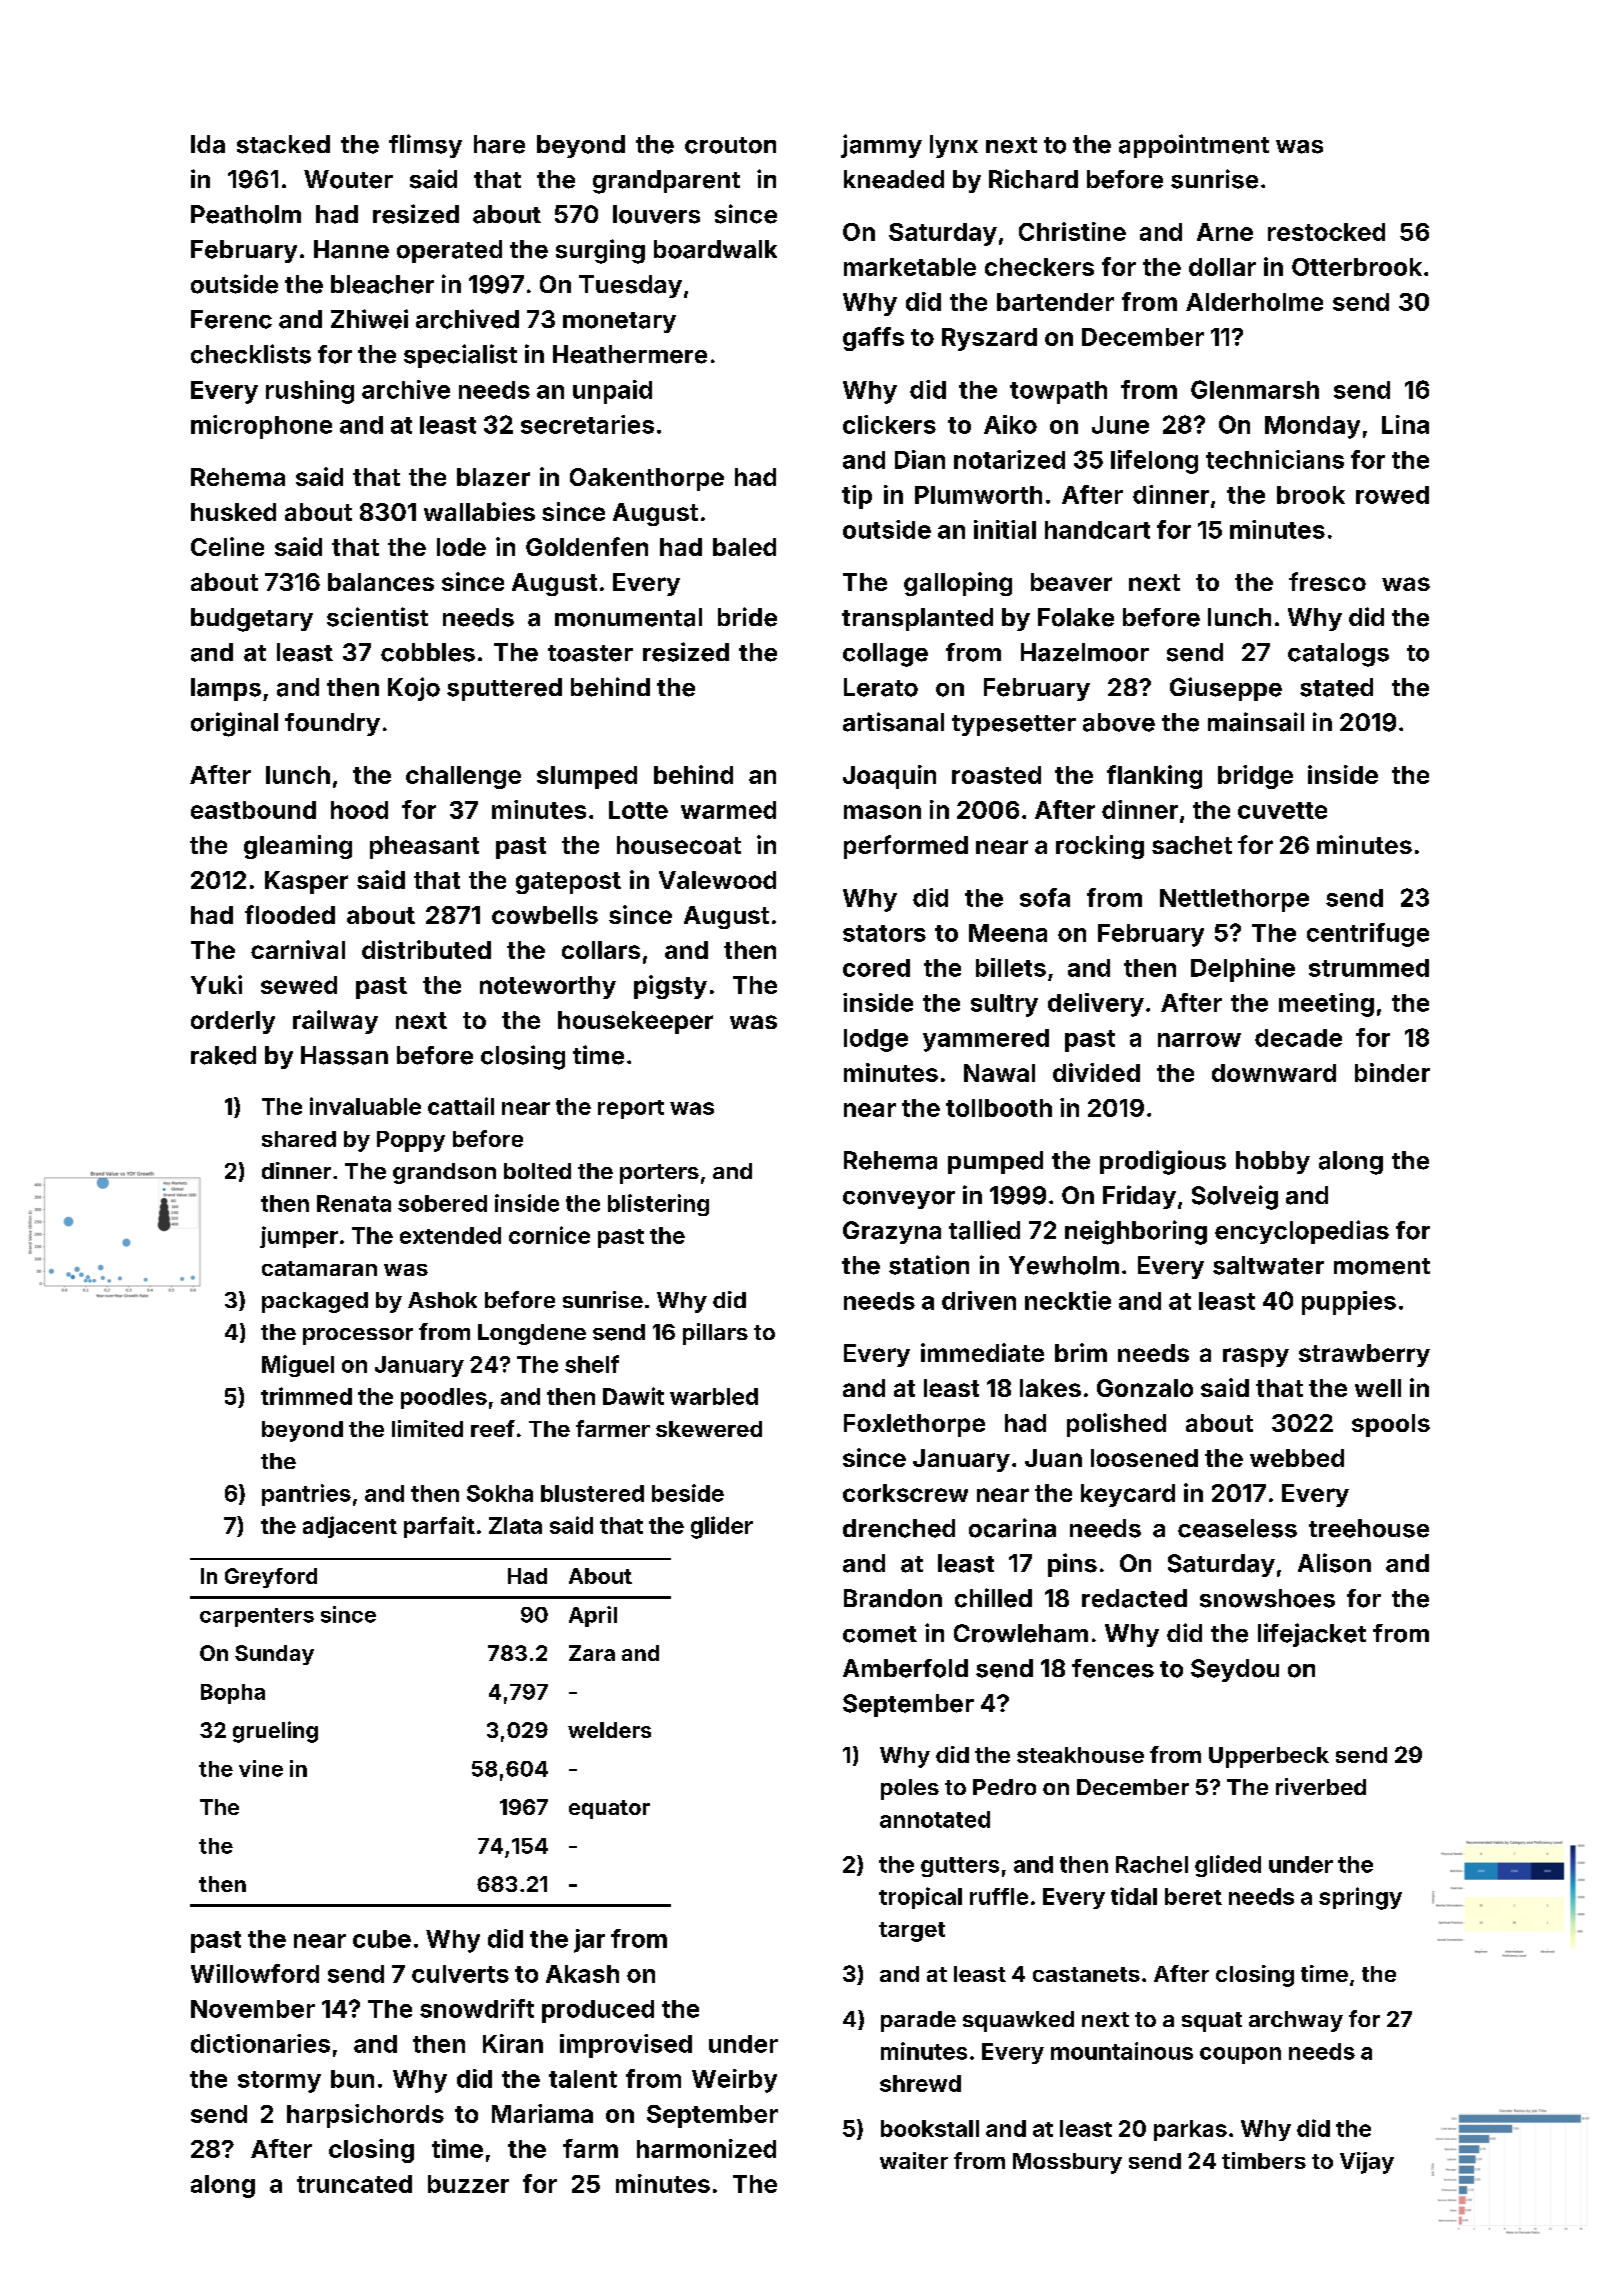 This image has width=1620, height=2292. What do you see at coordinates (1334, 1563) in the image?
I see `Alison` at bounding box center [1334, 1563].
